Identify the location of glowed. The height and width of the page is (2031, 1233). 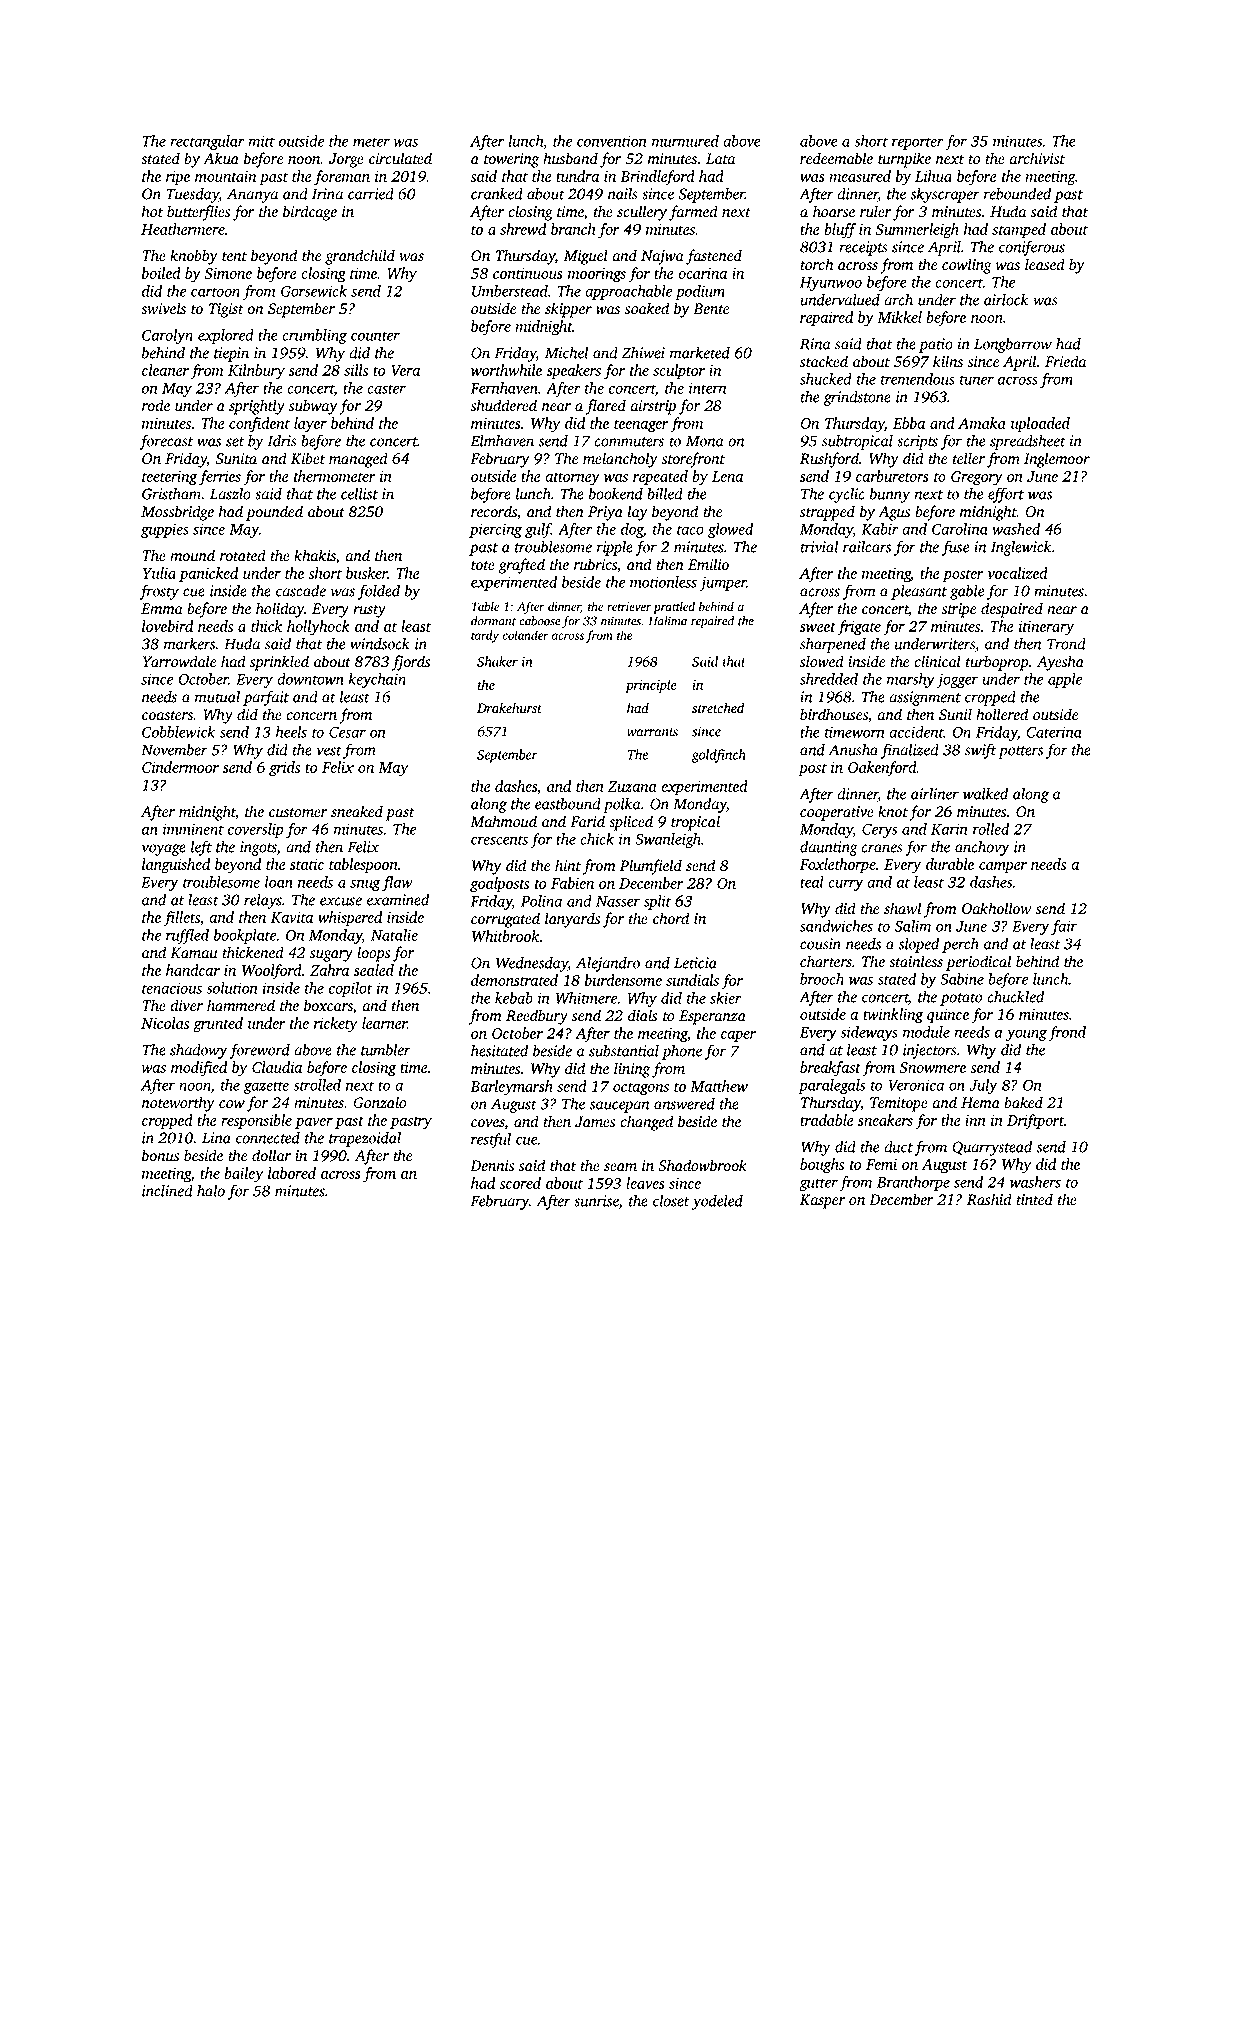
(730, 530).
